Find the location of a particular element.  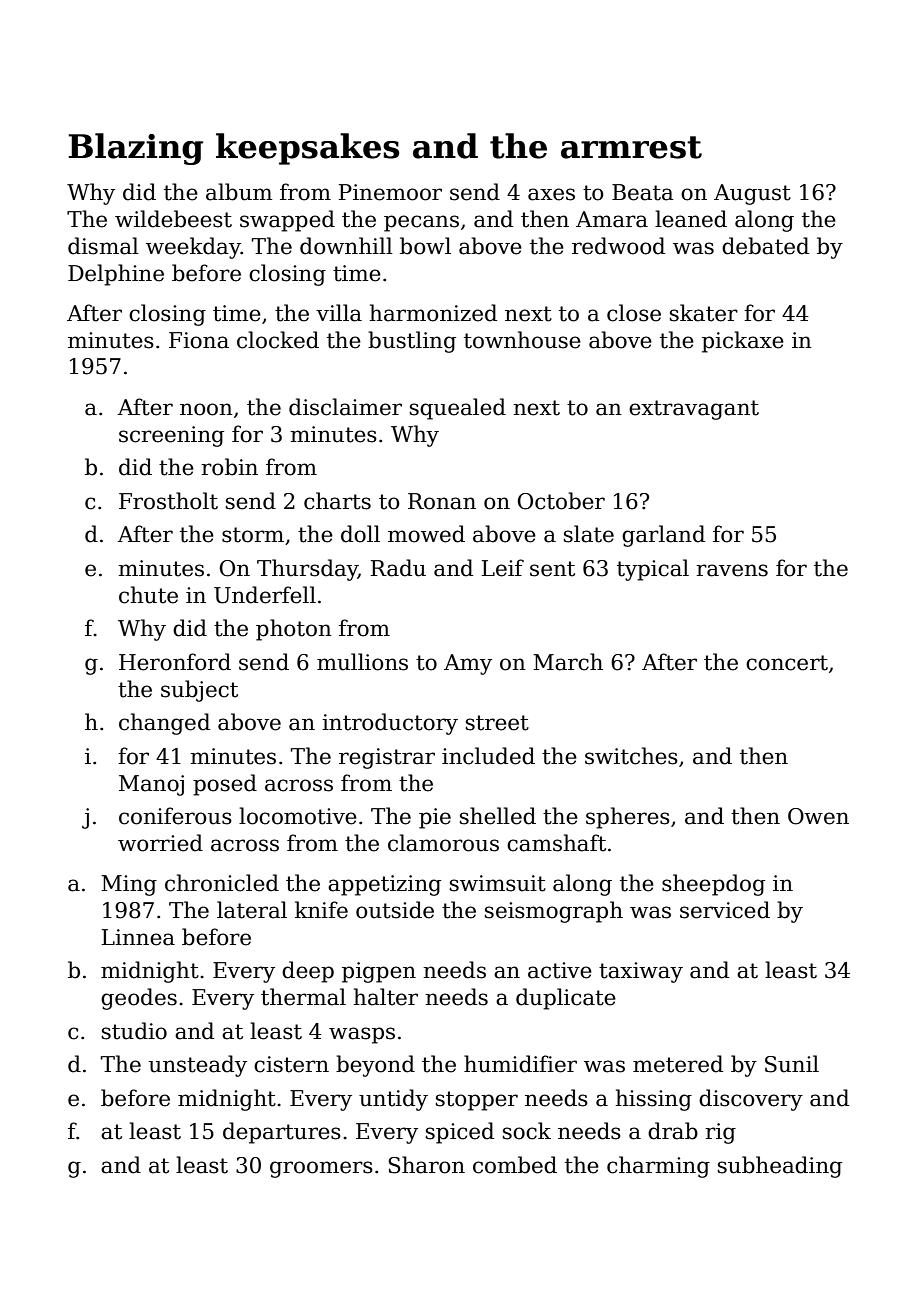

swapped is located at coordinates (287, 221).
